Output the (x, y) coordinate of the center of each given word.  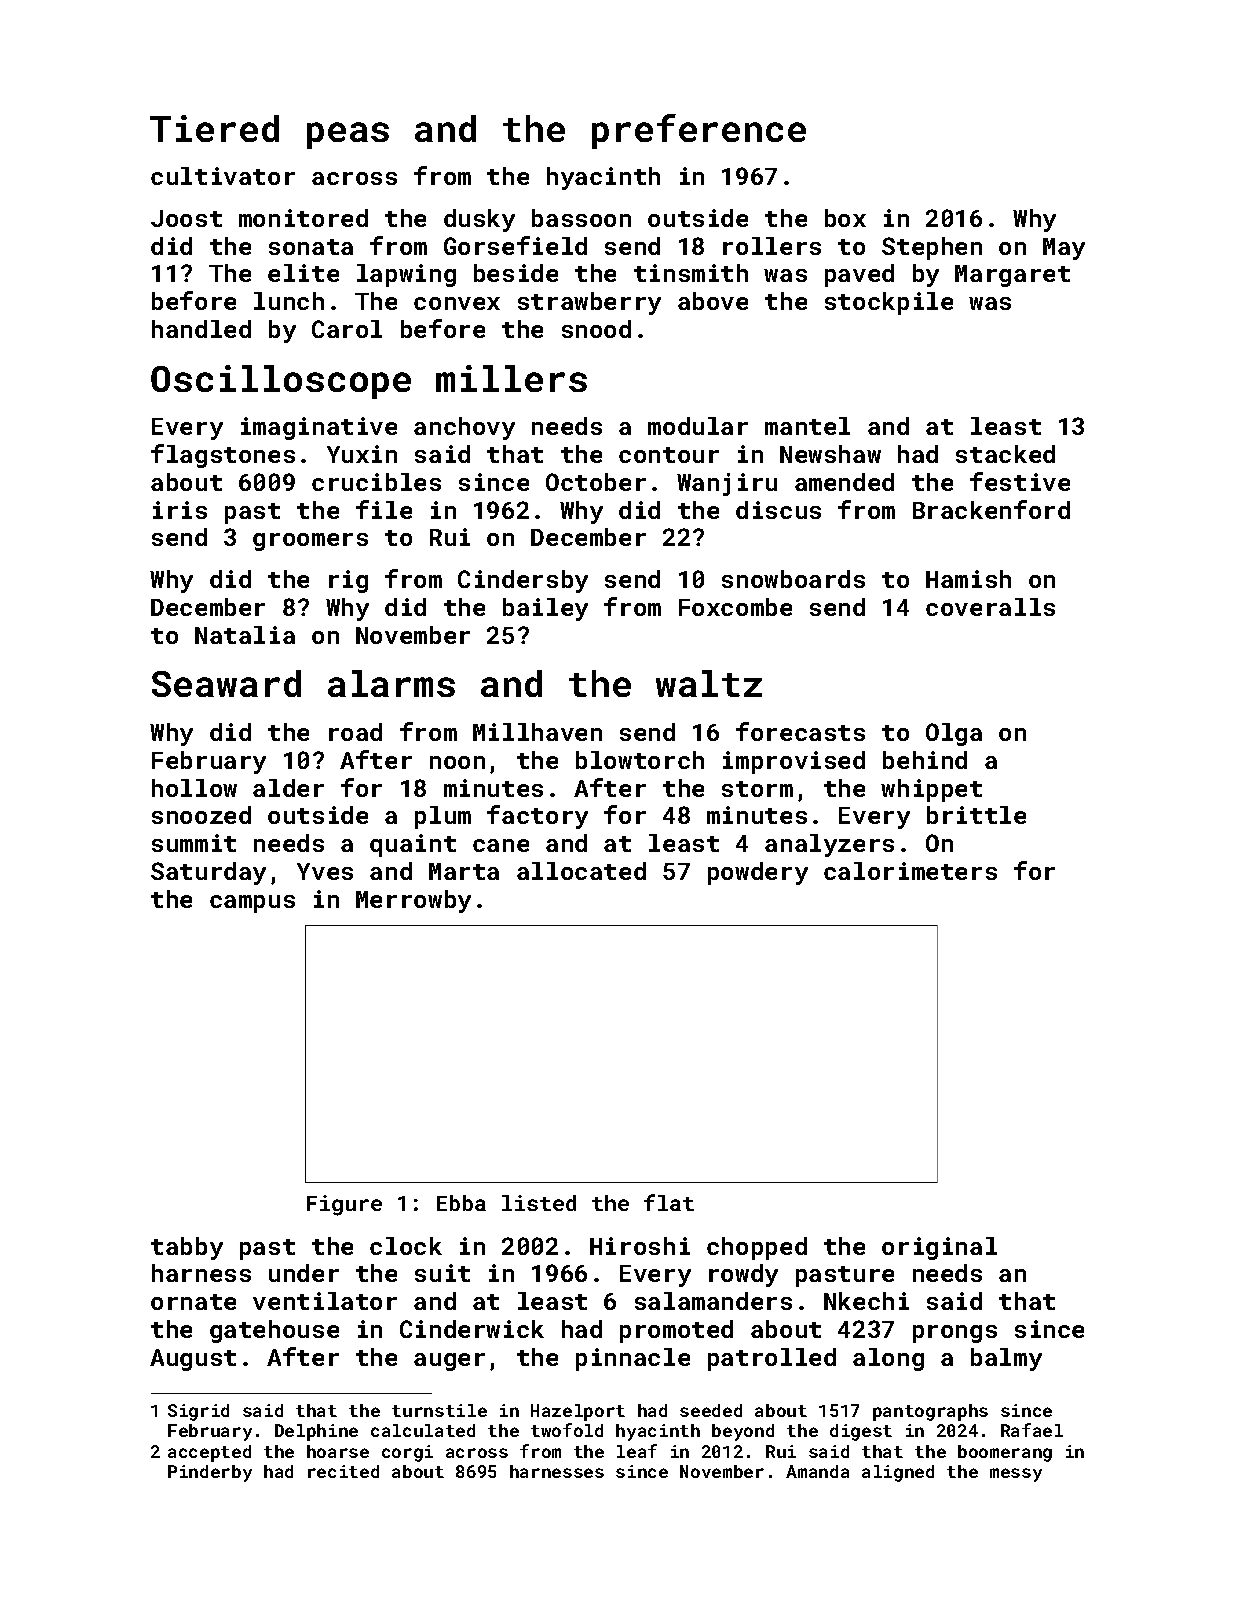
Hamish (968, 579)
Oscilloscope (281, 382)
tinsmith (691, 273)
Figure (344, 1205)
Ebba (461, 1203)
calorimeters (910, 871)
